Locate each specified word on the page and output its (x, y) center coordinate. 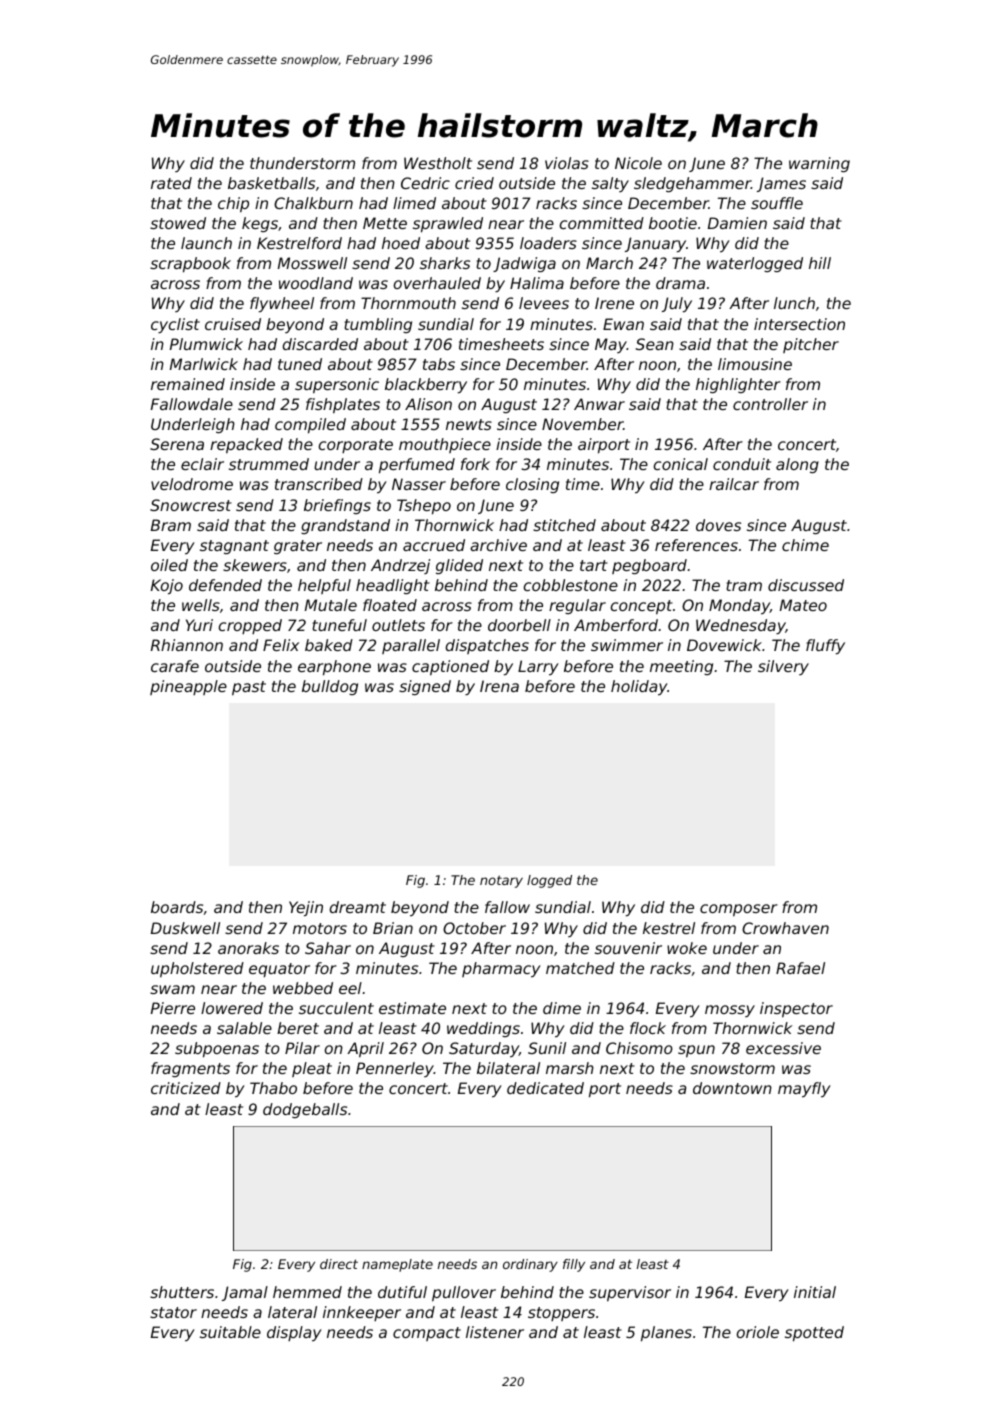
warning (819, 164)
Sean (655, 344)
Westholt (438, 163)
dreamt (358, 907)
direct (339, 1264)
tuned (300, 364)
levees (544, 303)
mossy (730, 1011)
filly (574, 1265)
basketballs (271, 183)
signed (425, 687)
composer (739, 910)
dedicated (545, 1088)
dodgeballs (305, 1110)
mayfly (804, 1090)
